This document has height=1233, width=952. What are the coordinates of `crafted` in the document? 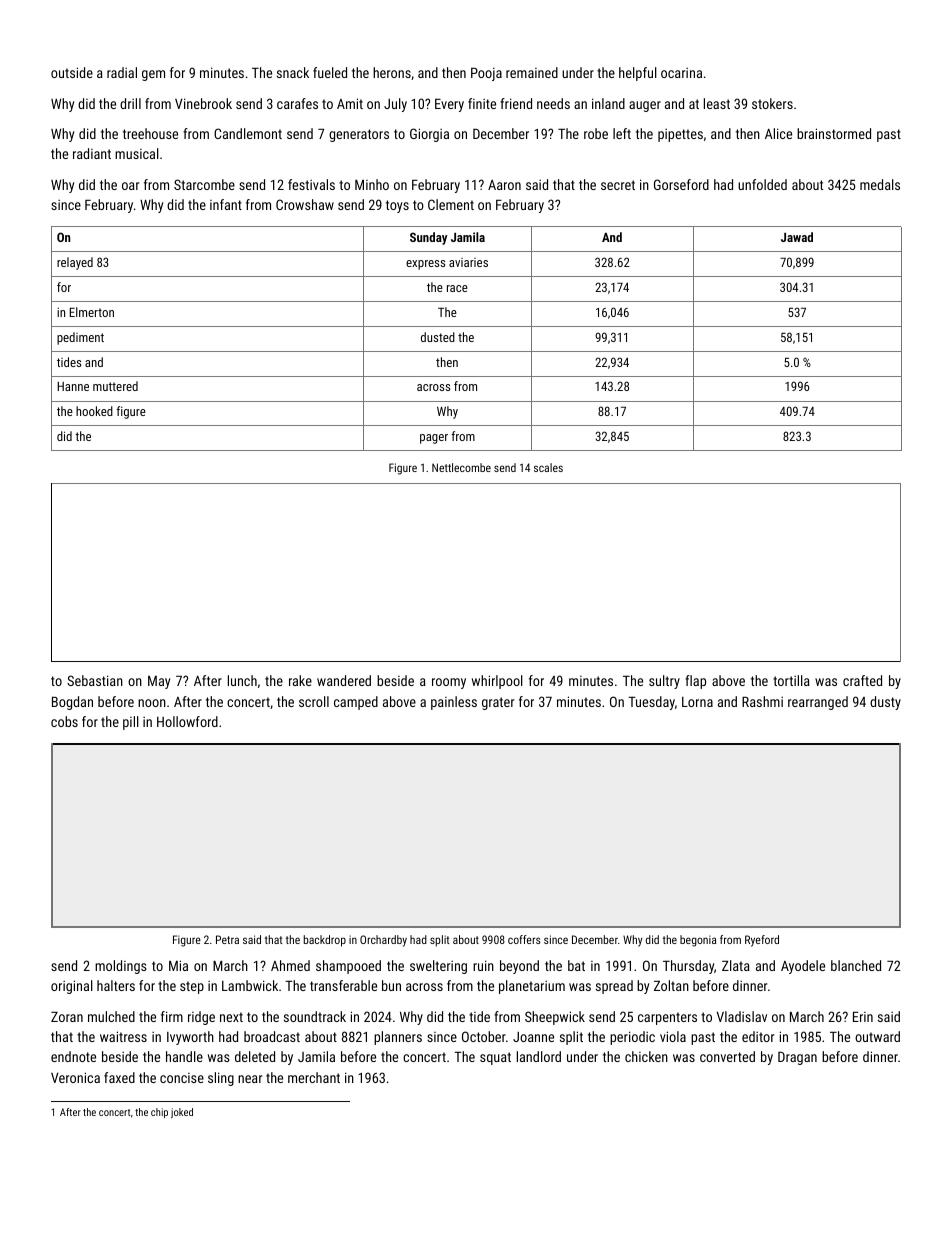 It's located at (862, 680).
